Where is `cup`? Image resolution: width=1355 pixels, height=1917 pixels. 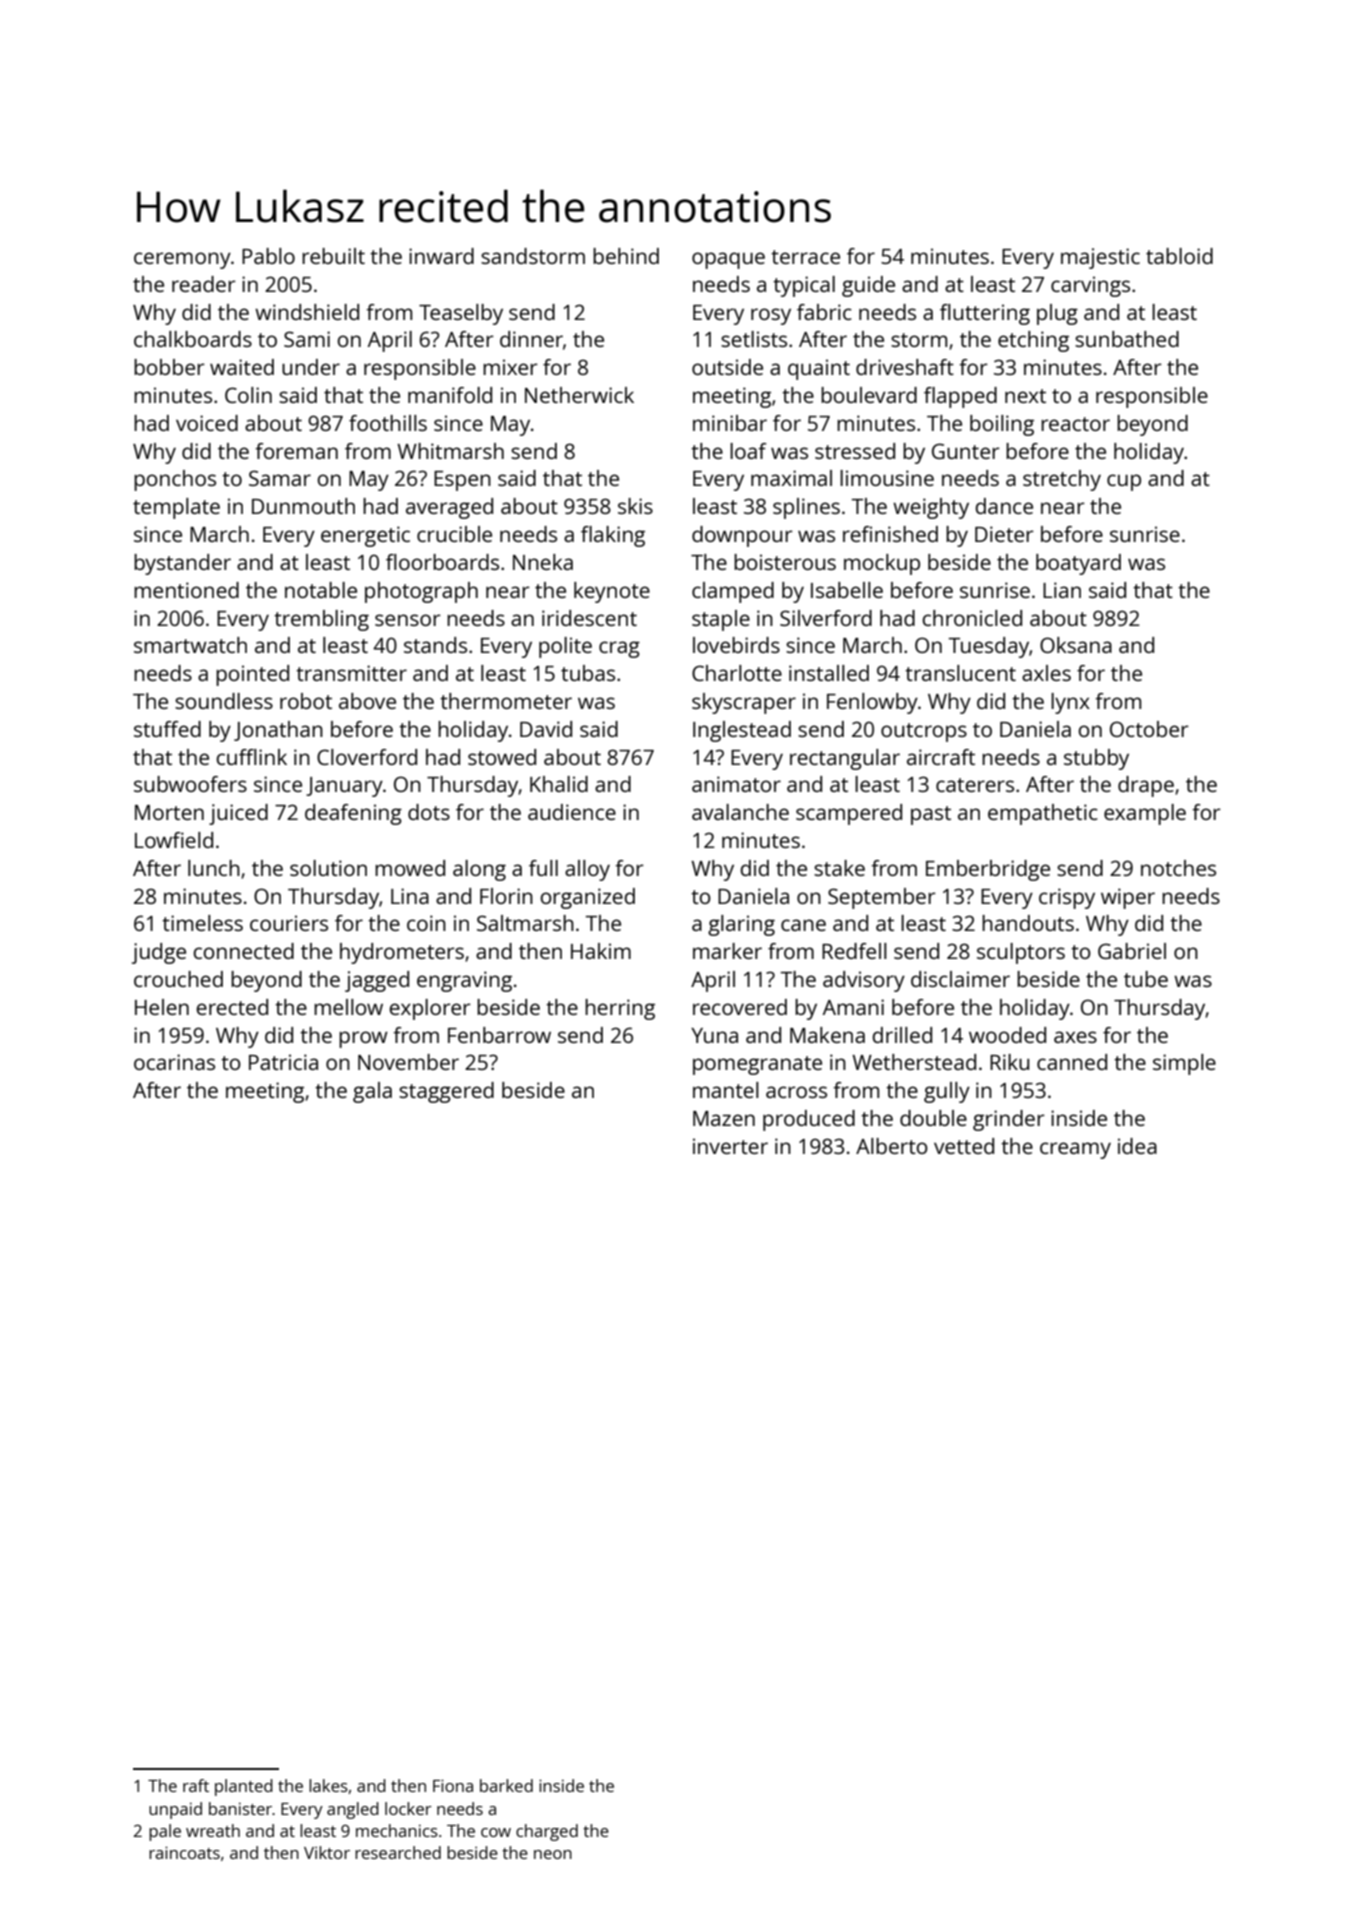
cup is located at coordinates (1124, 482).
